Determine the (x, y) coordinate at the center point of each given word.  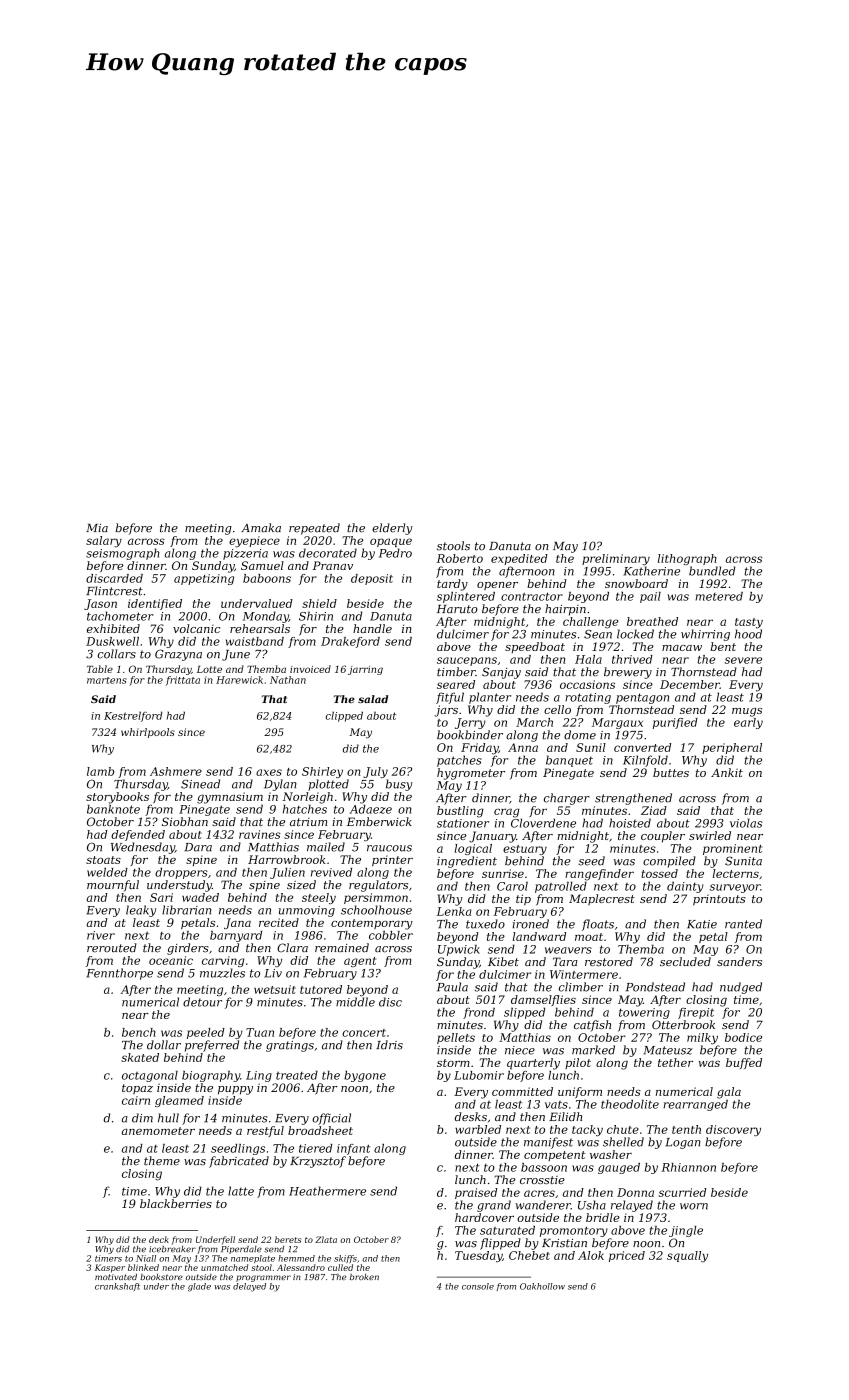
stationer (463, 823)
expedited (519, 559)
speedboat (535, 647)
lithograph (687, 559)
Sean (598, 634)
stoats (103, 860)
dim (142, 1118)
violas (746, 823)
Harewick (239, 680)
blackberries (176, 1203)
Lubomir (479, 1075)
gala (729, 1093)
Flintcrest (114, 591)
